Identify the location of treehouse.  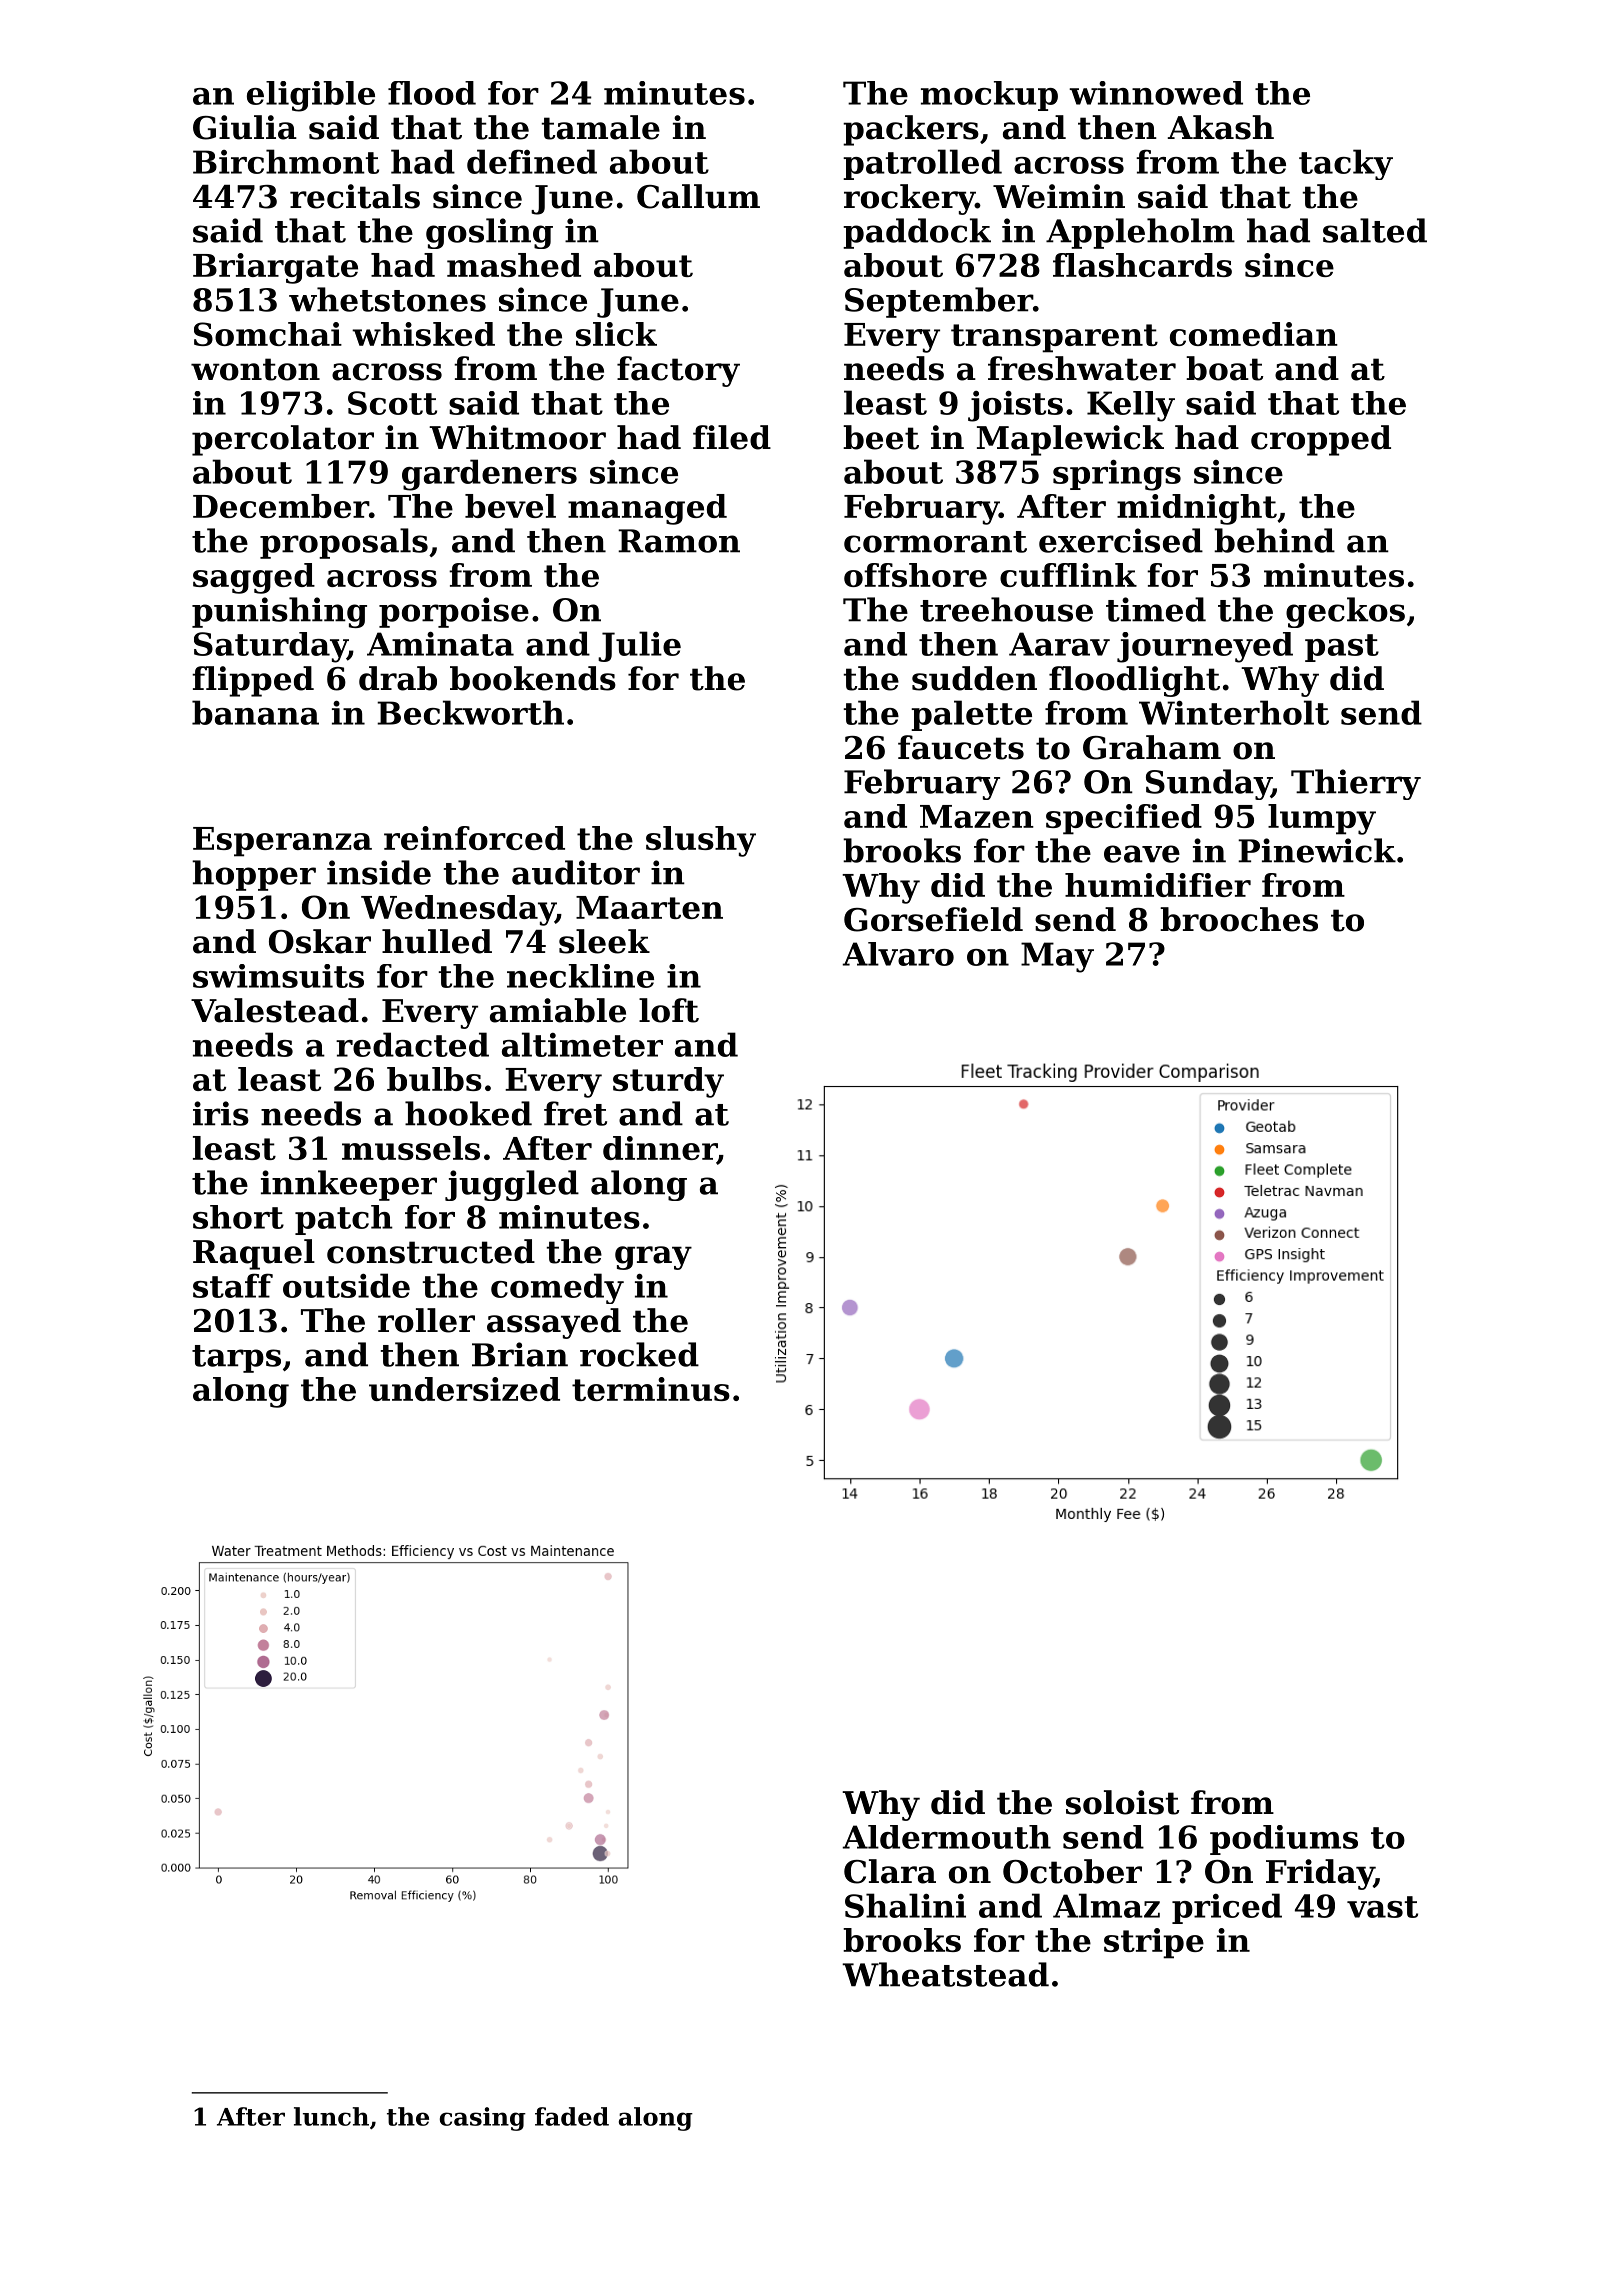
(1006, 609).
